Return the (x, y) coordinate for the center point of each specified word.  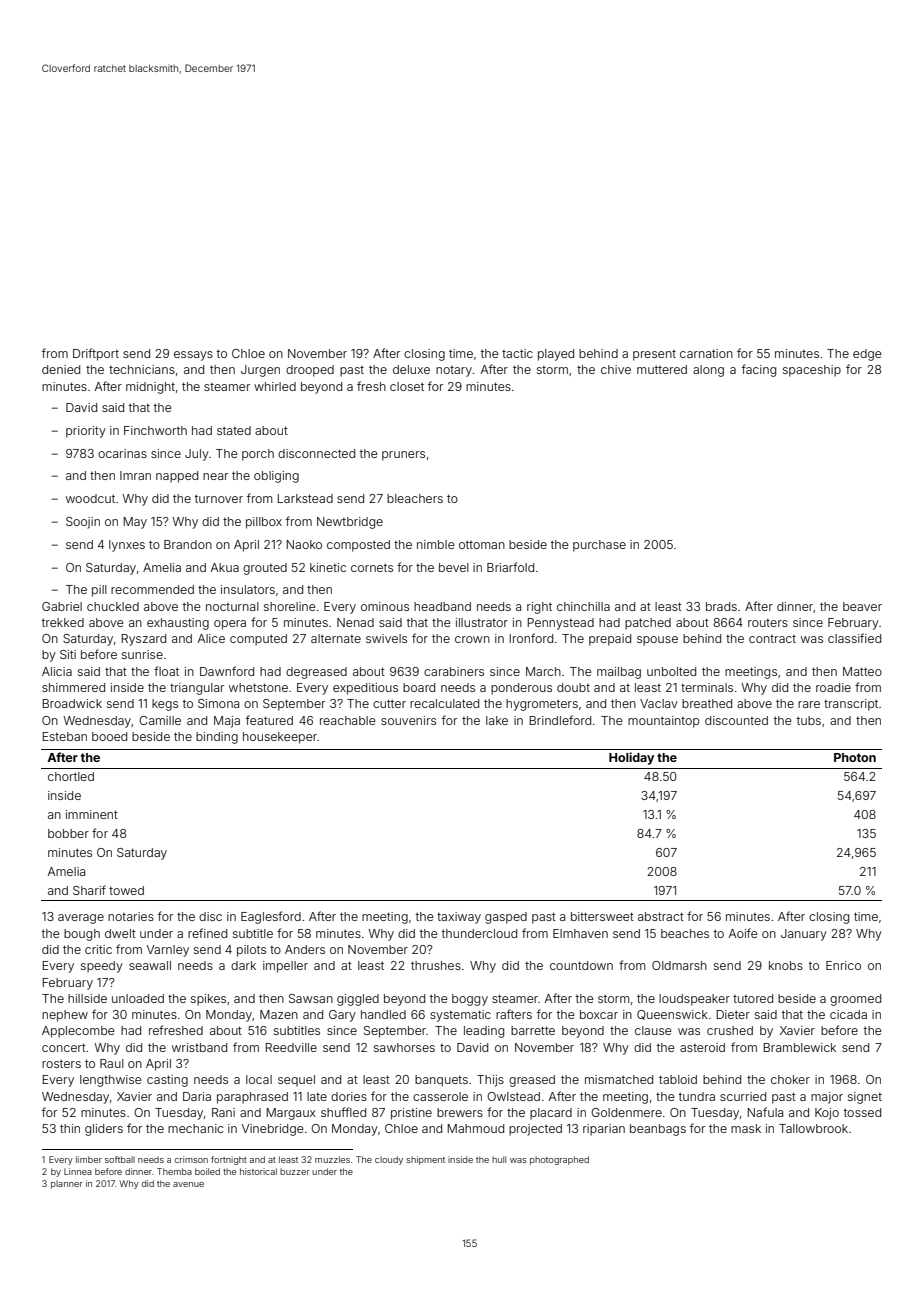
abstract (661, 916)
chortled (71, 776)
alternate (336, 638)
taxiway (459, 918)
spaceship (812, 371)
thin (70, 1128)
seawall (150, 965)
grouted (265, 569)
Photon (855, 757)
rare (809, 704)
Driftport (96, 354)
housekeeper (280, 738)
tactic (517, 353)
